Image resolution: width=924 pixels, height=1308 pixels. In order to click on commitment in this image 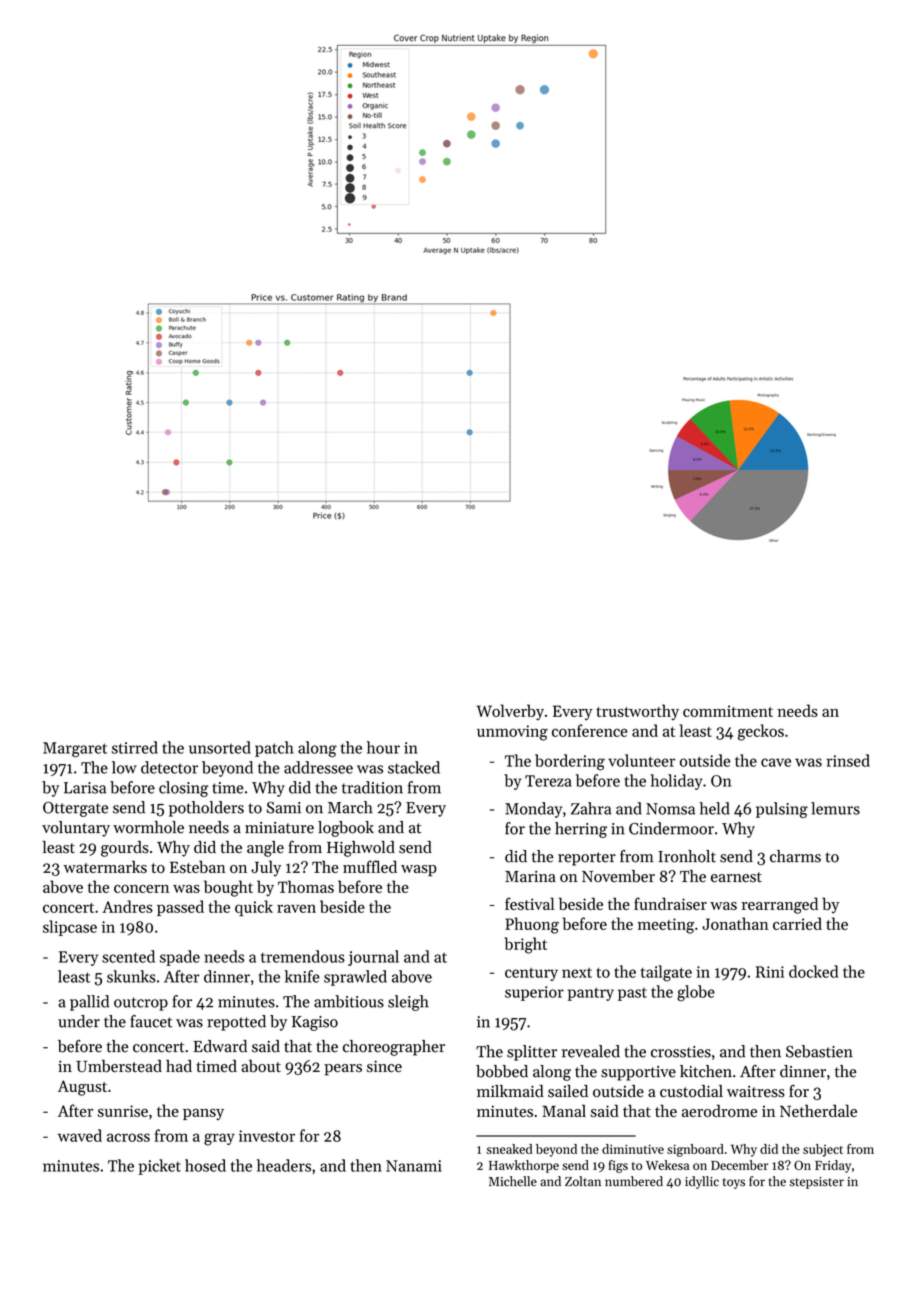, I will do `click(728, 711)`.
